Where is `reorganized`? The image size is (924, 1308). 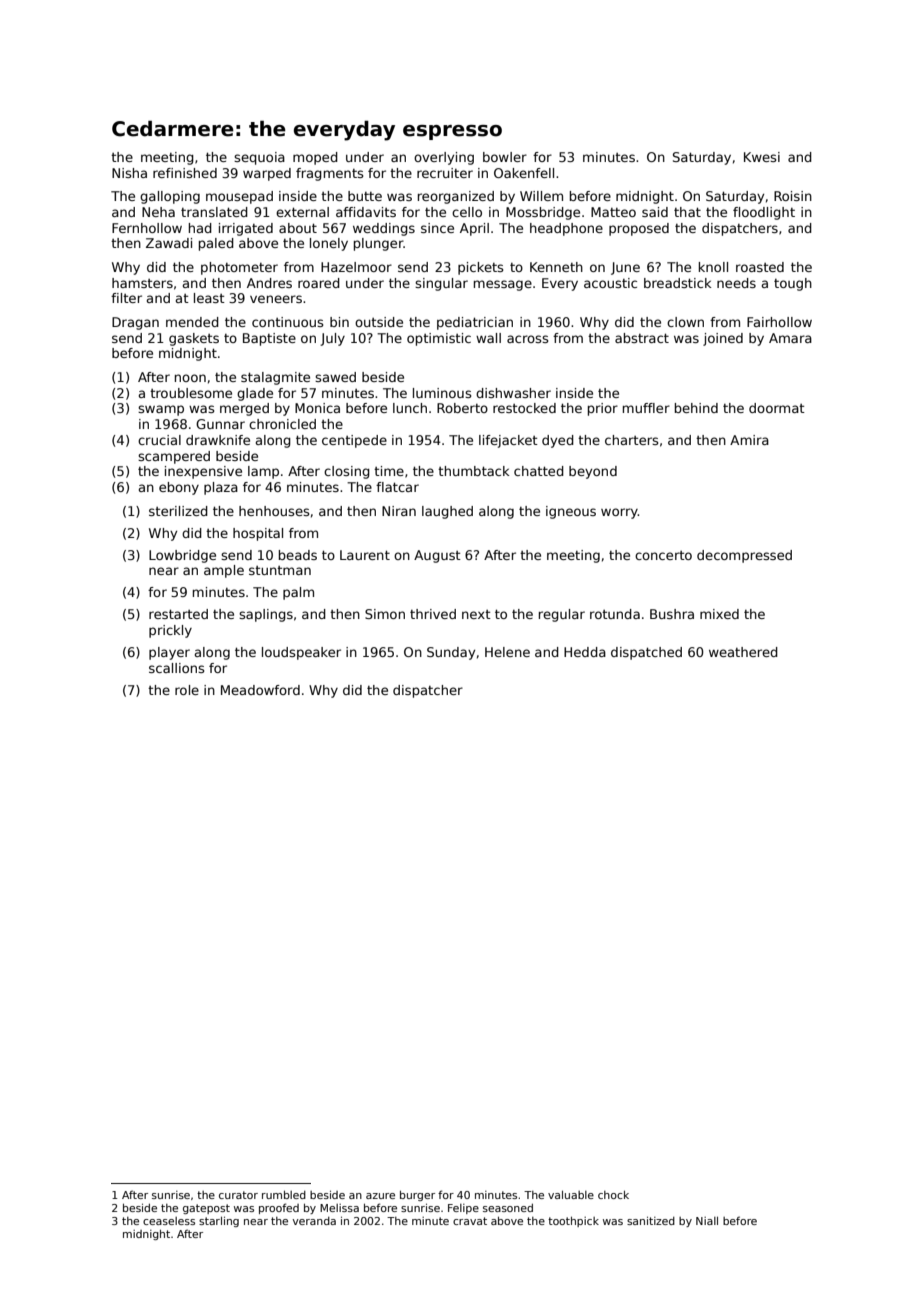
reorganized is located at coordinates (456, 197).
